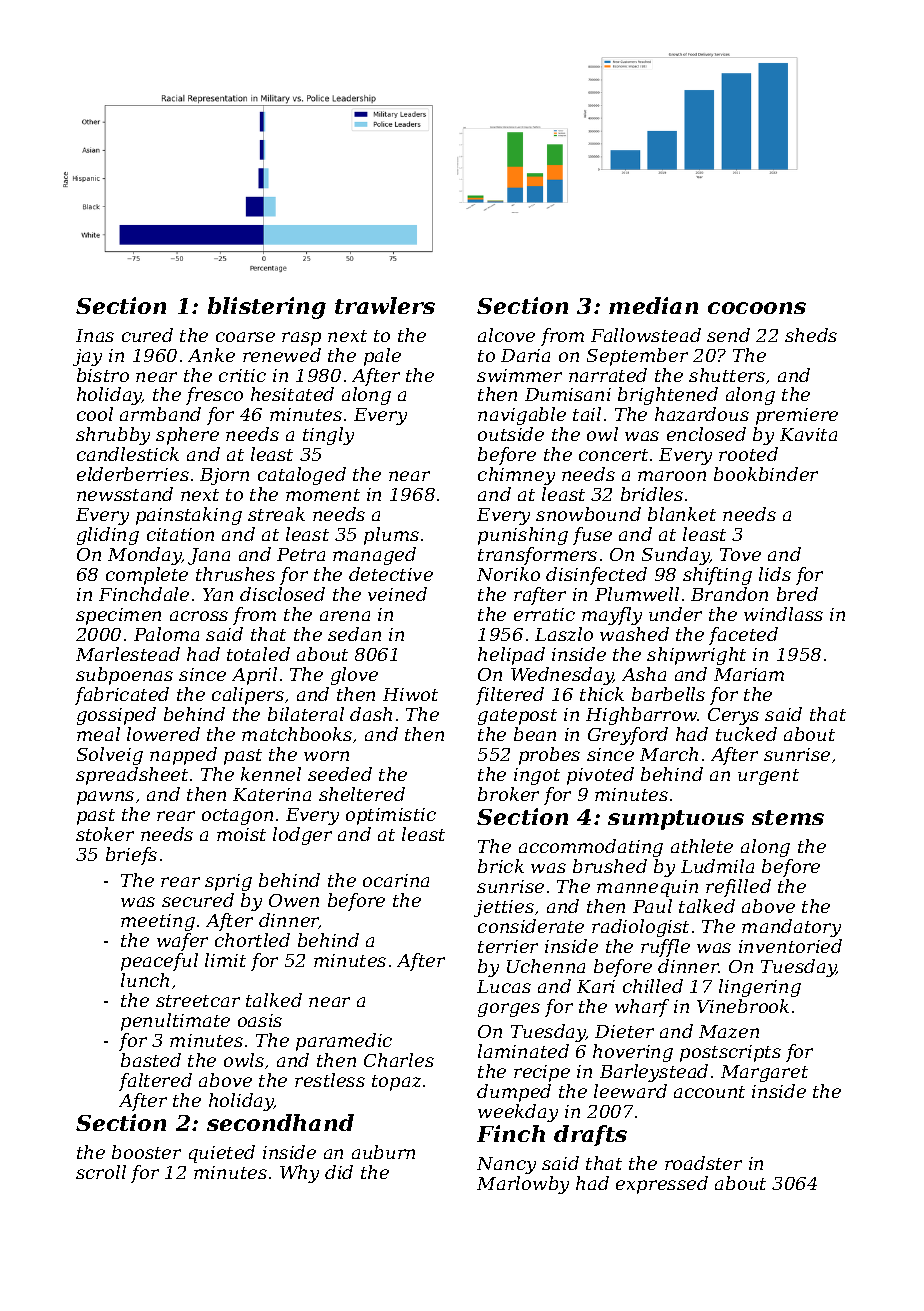  What do you see at coordinates (797, 416) in the page?
I see `premiere` at bounding box center [797, 416].
